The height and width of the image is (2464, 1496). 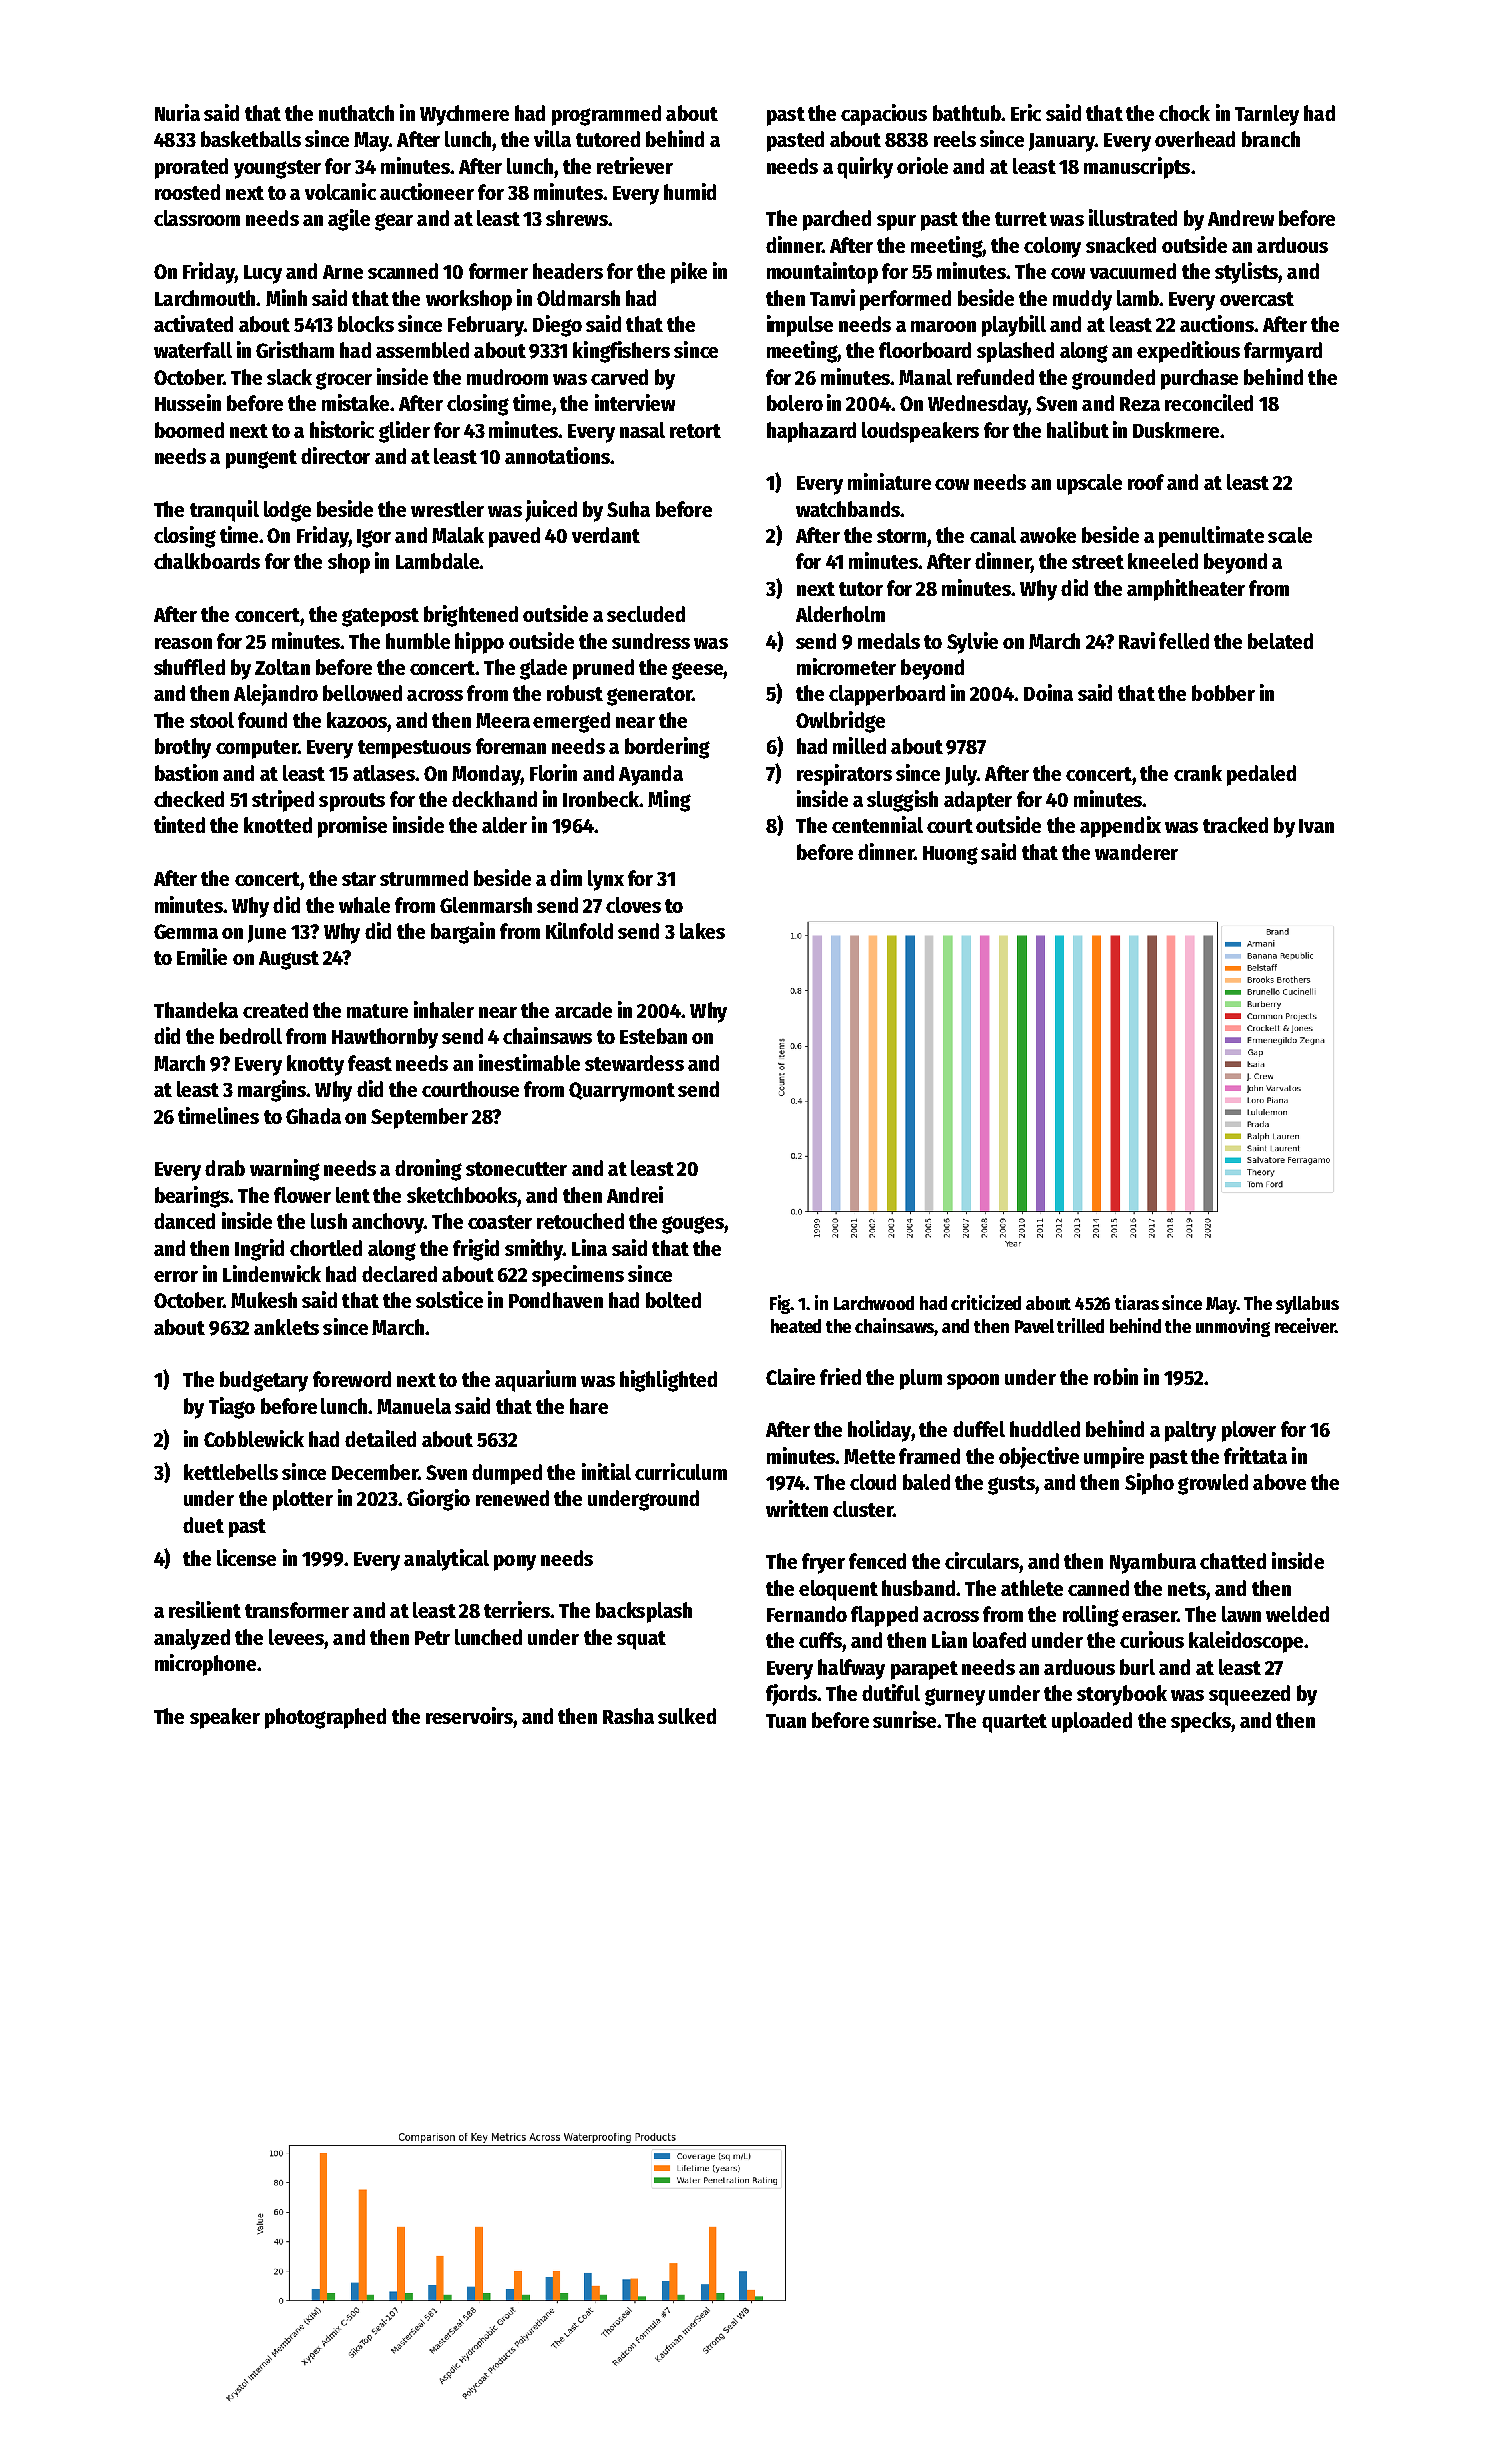 What do you see at coordinates (628, 1716) in the image?
I see `Rasha` at bounding box center [628, 1716].
